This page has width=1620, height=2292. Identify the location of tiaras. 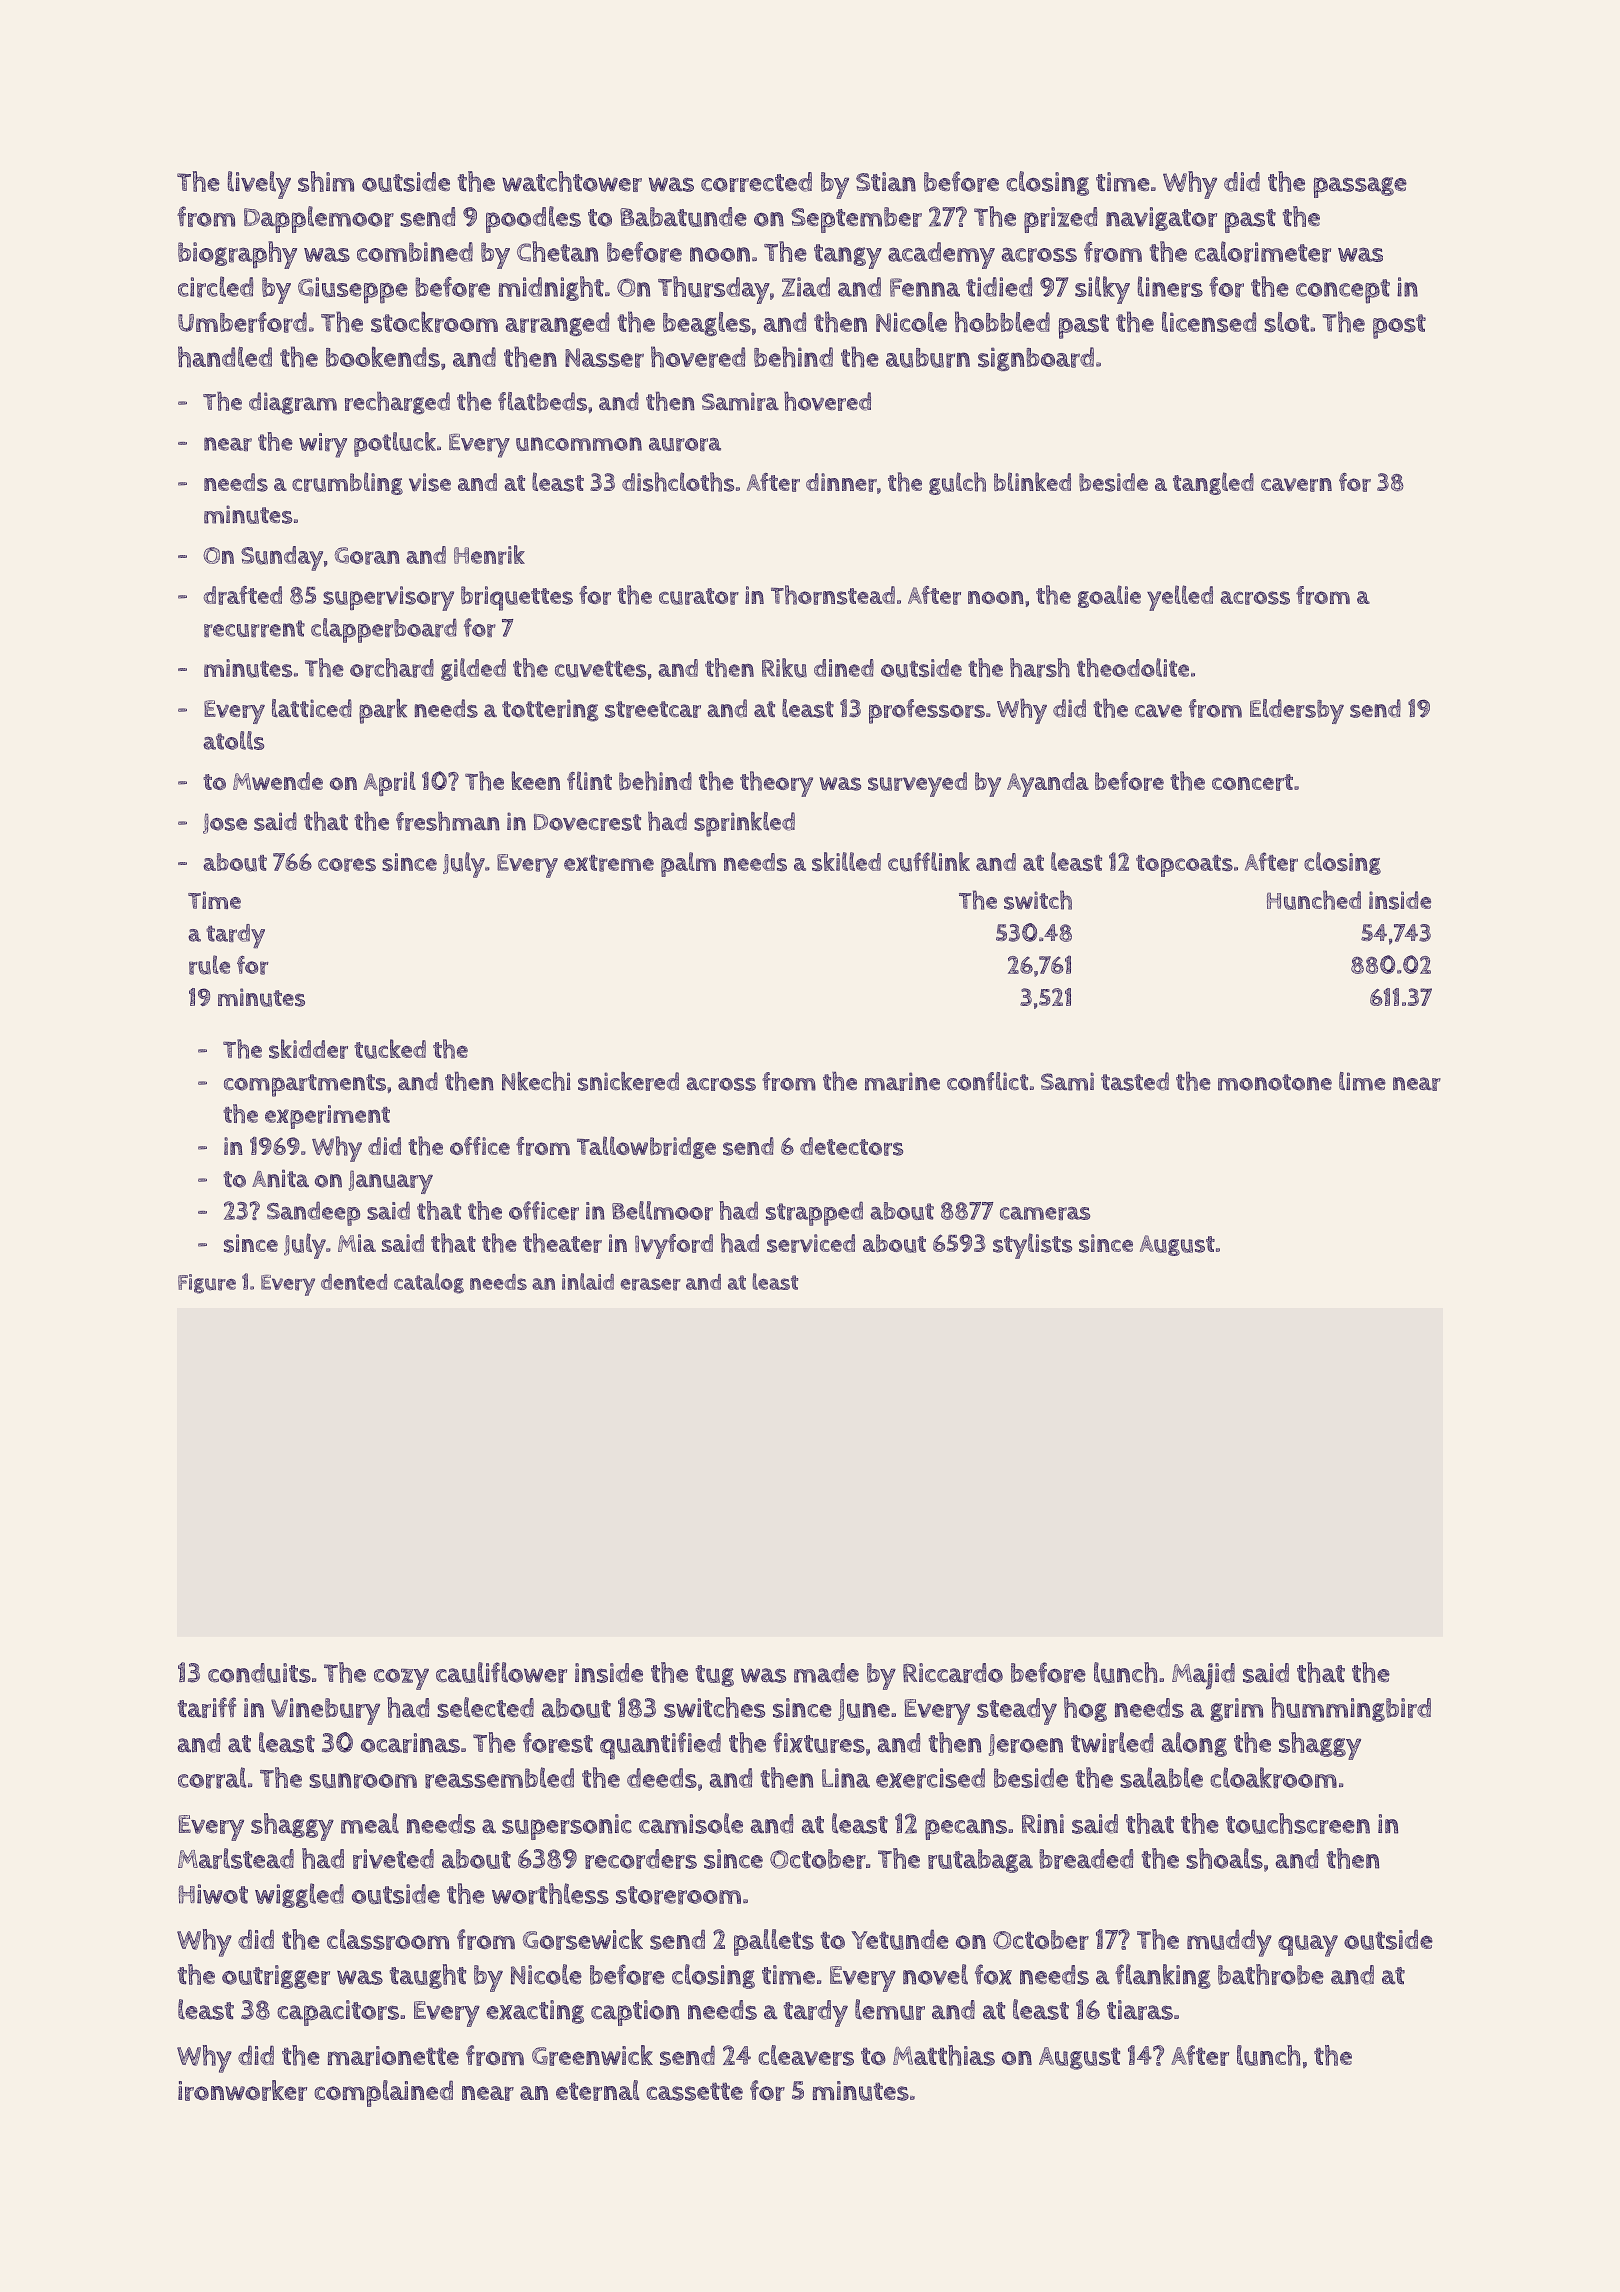
(1140, 2010).
